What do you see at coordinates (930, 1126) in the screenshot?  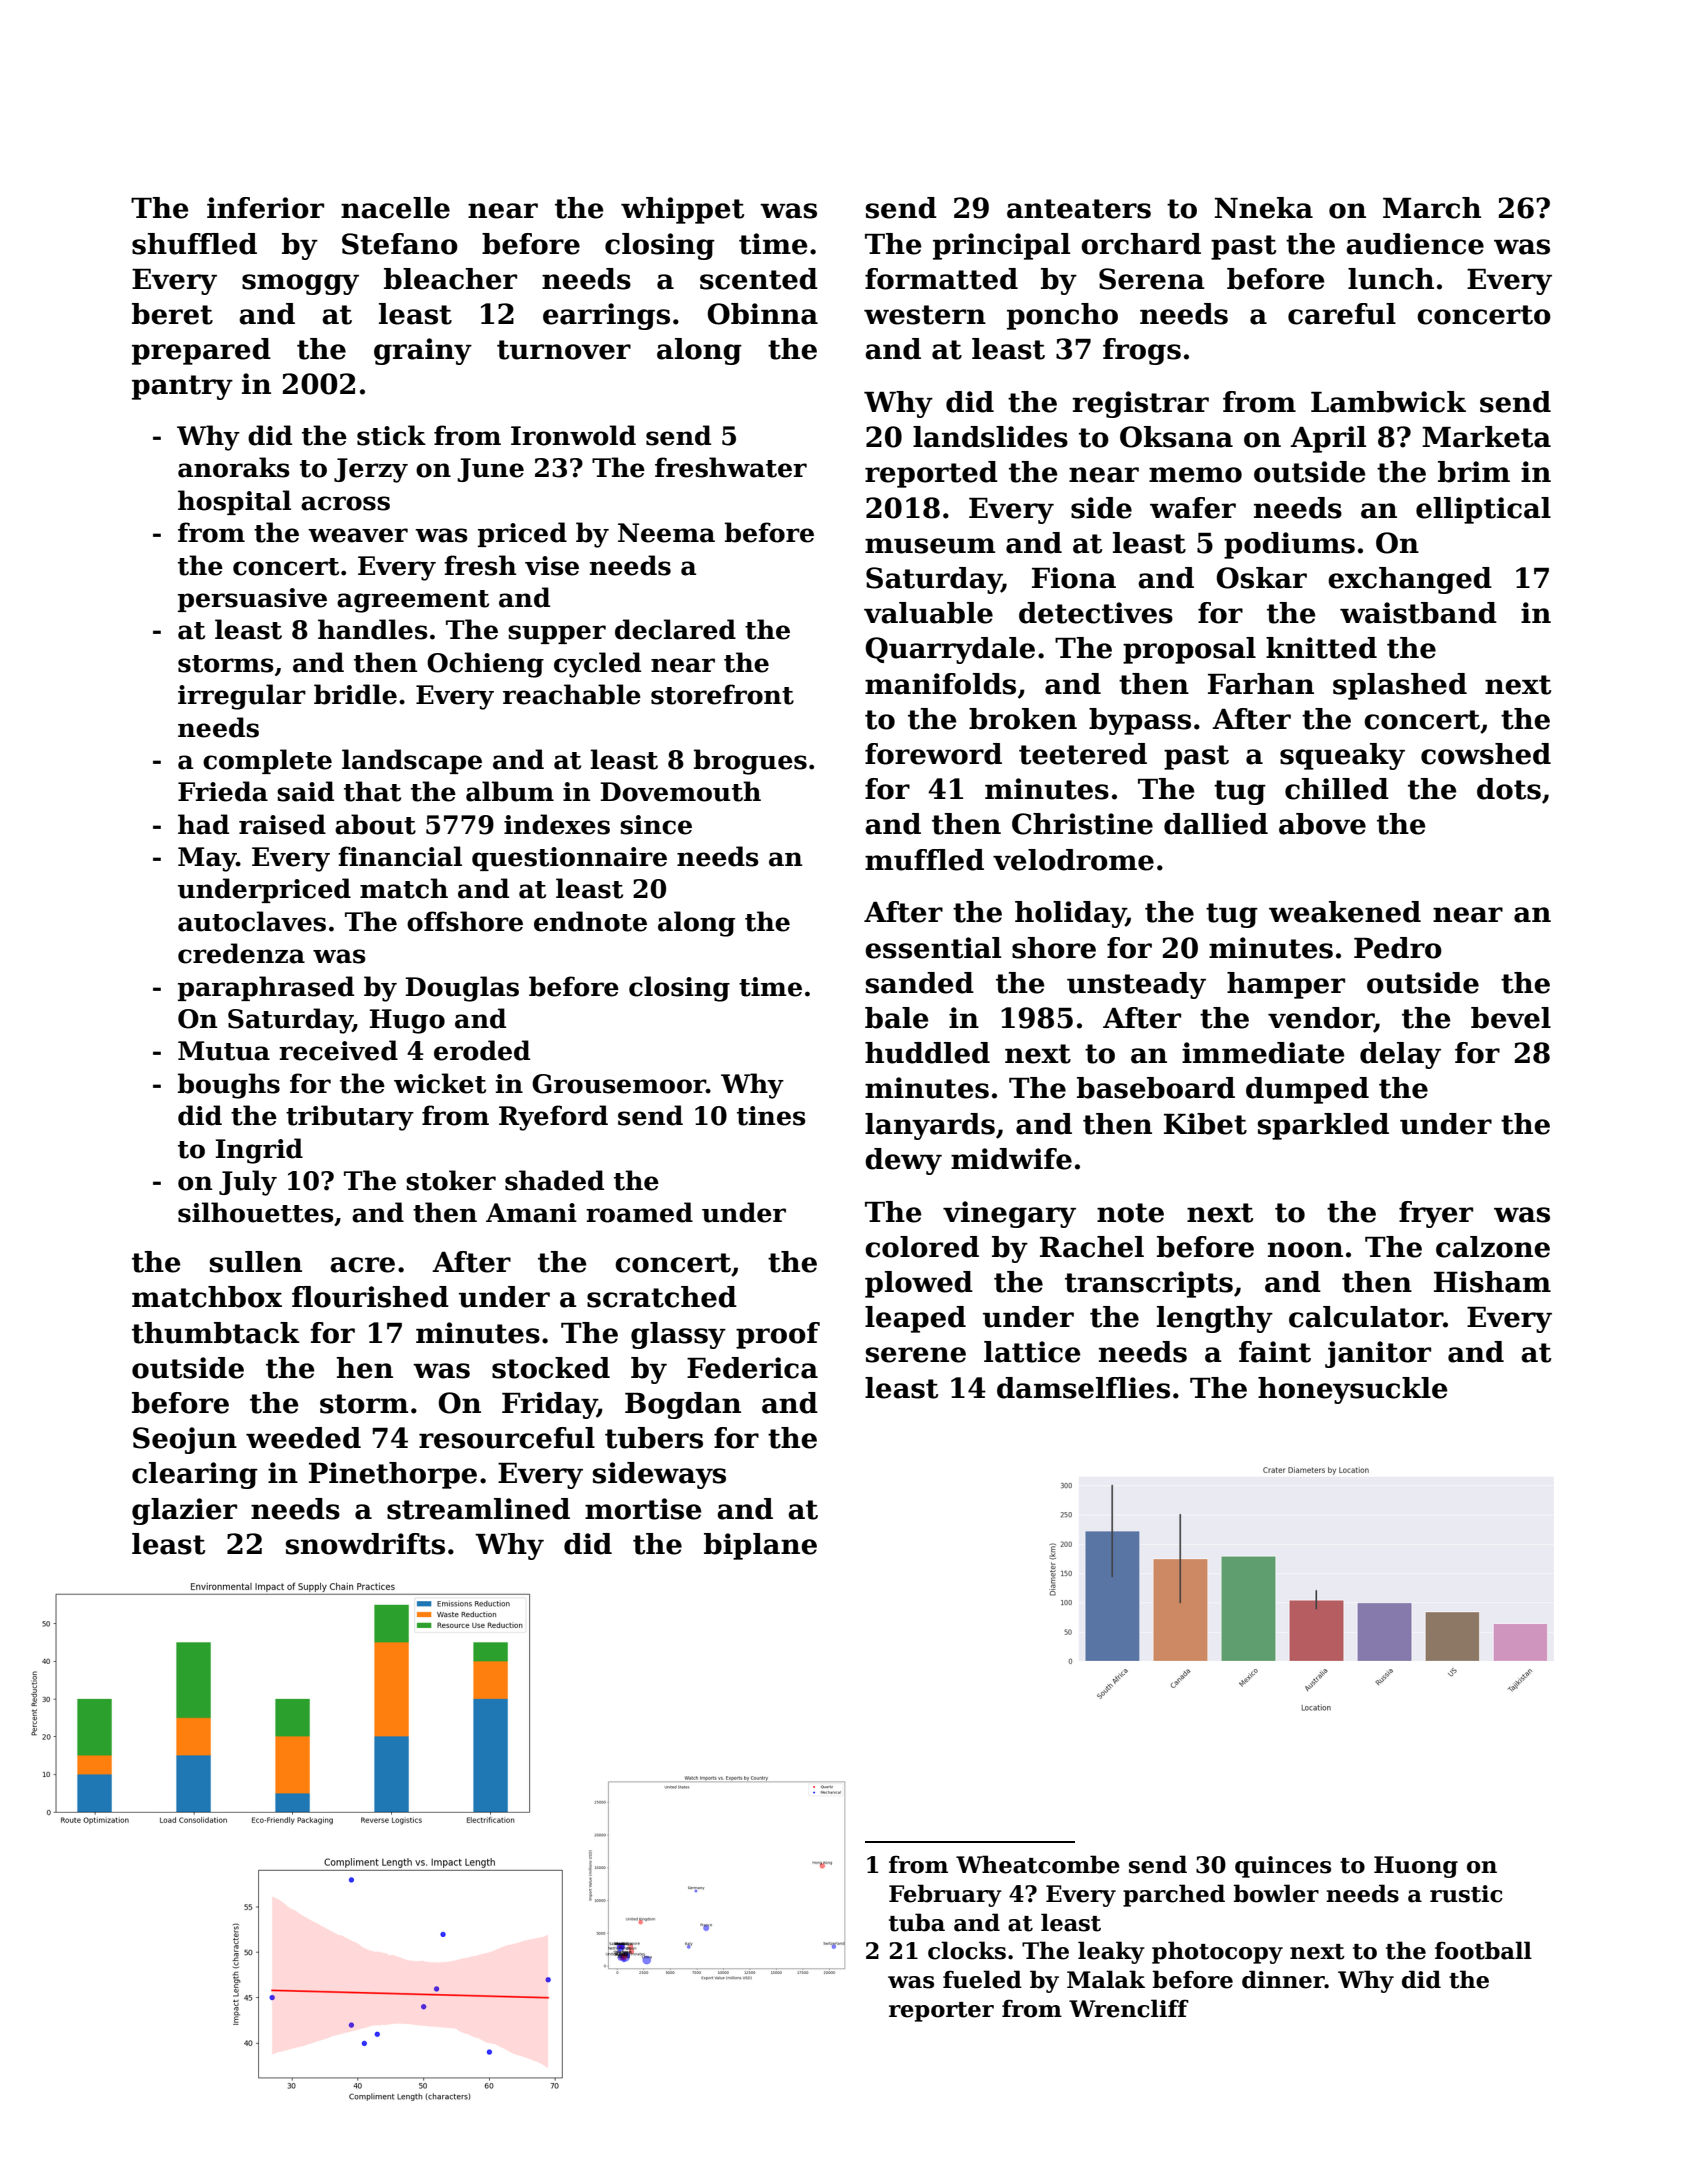 I see `lanyards` at bounding box center [930, 1126].
